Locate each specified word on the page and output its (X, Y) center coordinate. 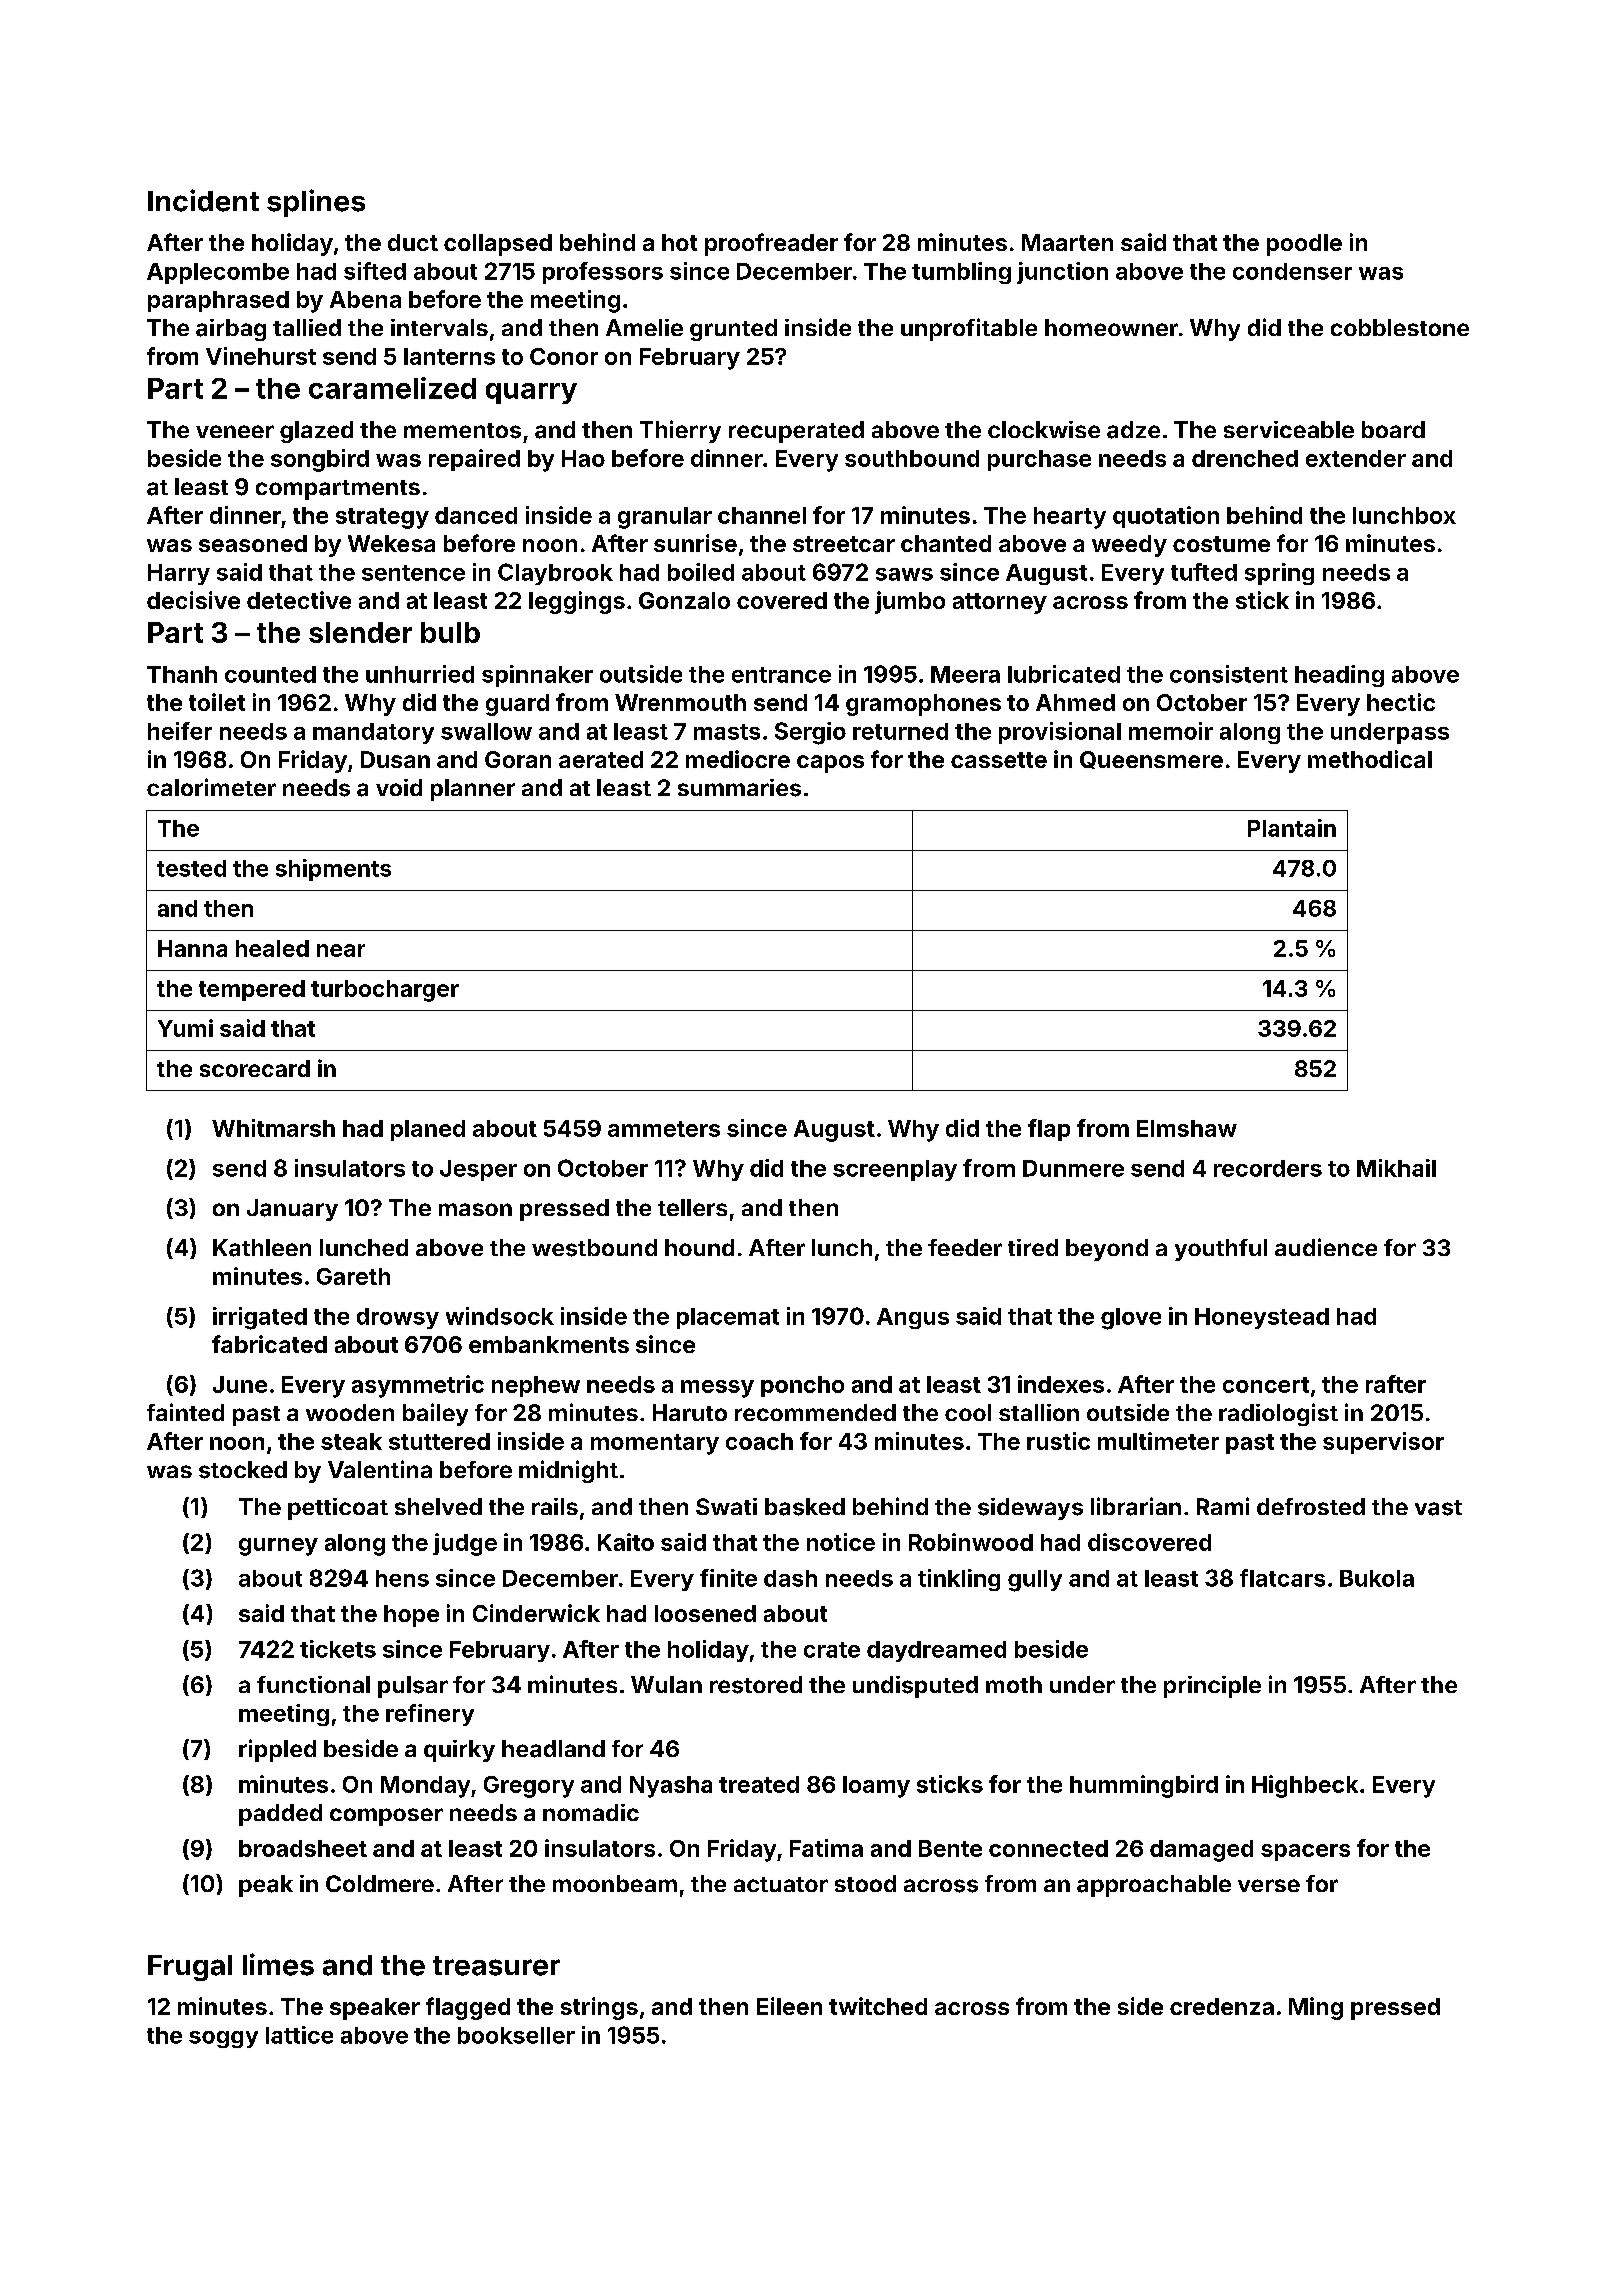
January (292, 1210)
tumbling (961, 273)
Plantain (1292, 828)
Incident (203, 200)
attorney (1000, 603)
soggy (223, 2039)
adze (1133, 430)
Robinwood (971, 1542)
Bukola (1377, 1578)
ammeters (664, 1129)
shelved (438, 1506)
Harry (179, 574)
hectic (1401, 702)
